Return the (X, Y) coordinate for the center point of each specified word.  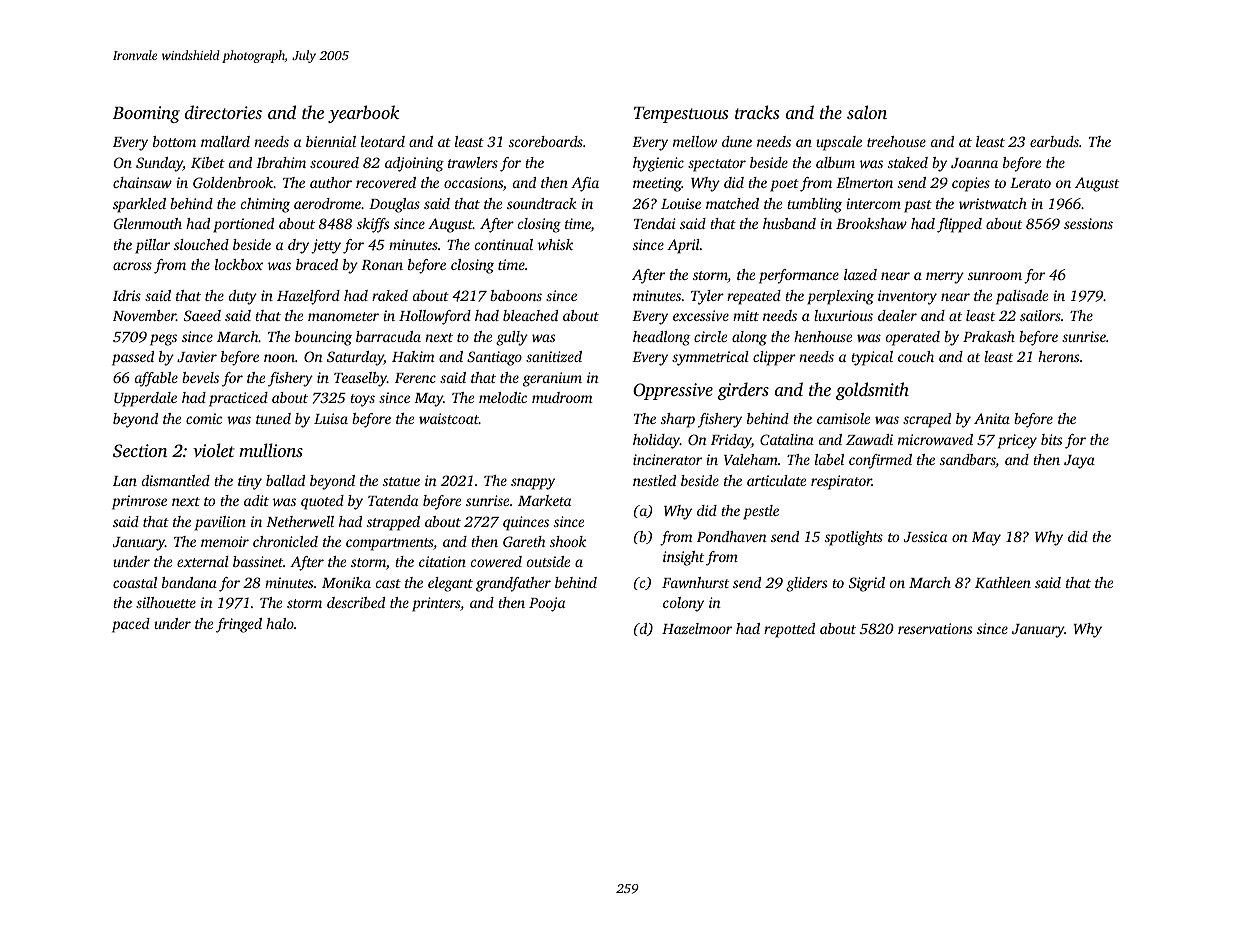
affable (156, 379)
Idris (127, 295)
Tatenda (393, 500)
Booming (146, 114)
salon (867, 112)
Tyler (707, 297)
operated (913, 338)
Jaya (1079, 462)
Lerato (1030, 183)
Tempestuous (681, 115)
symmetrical (710, 358)
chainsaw (142, 182)
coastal (135, 582)
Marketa (544, 500)
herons (1058, 356)
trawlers (473, 162)
